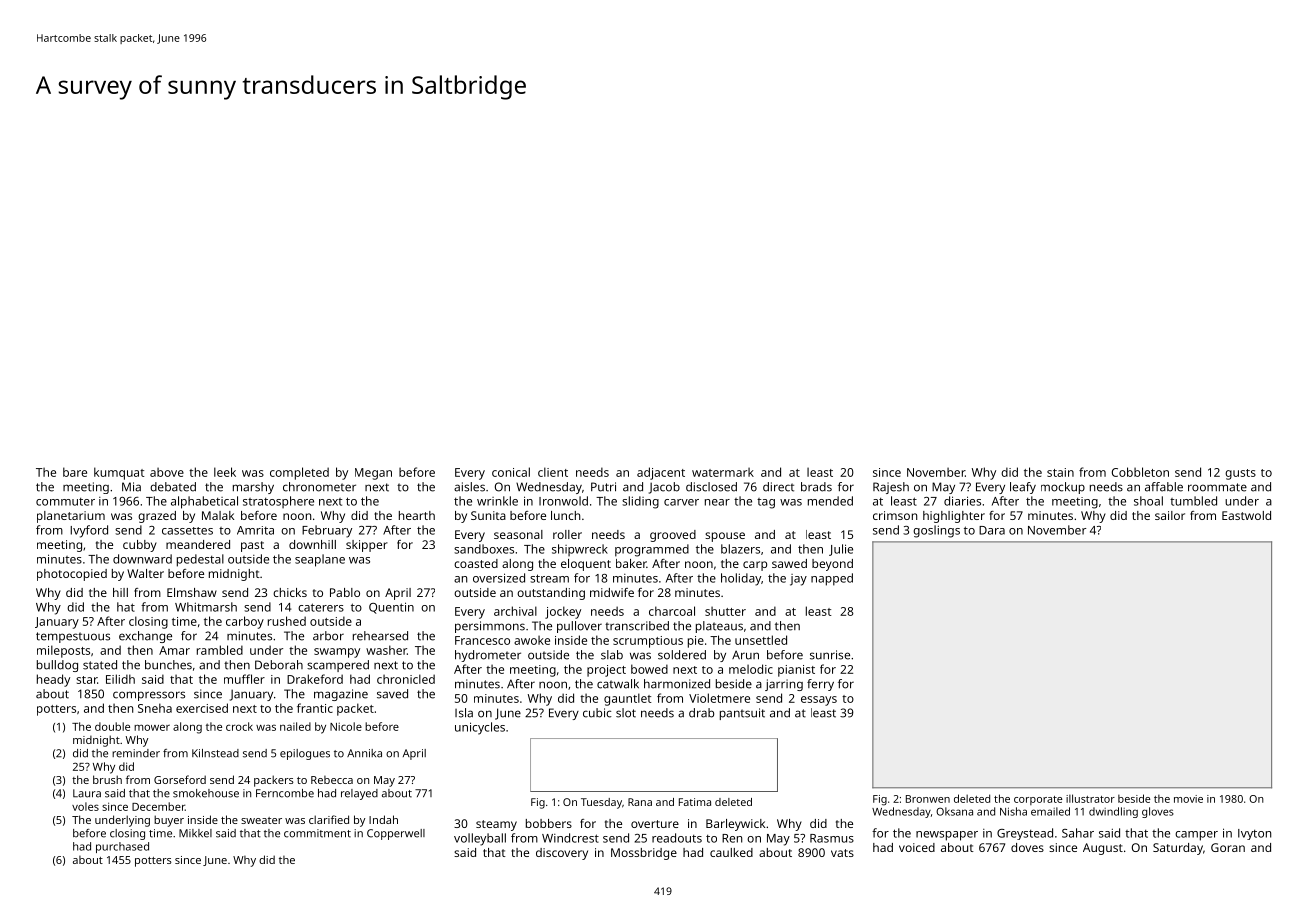 This screenshot has width=1308, height=924. Describe the element at coordinates (766, 503) in the screenshot. I see `tag` at that location.
